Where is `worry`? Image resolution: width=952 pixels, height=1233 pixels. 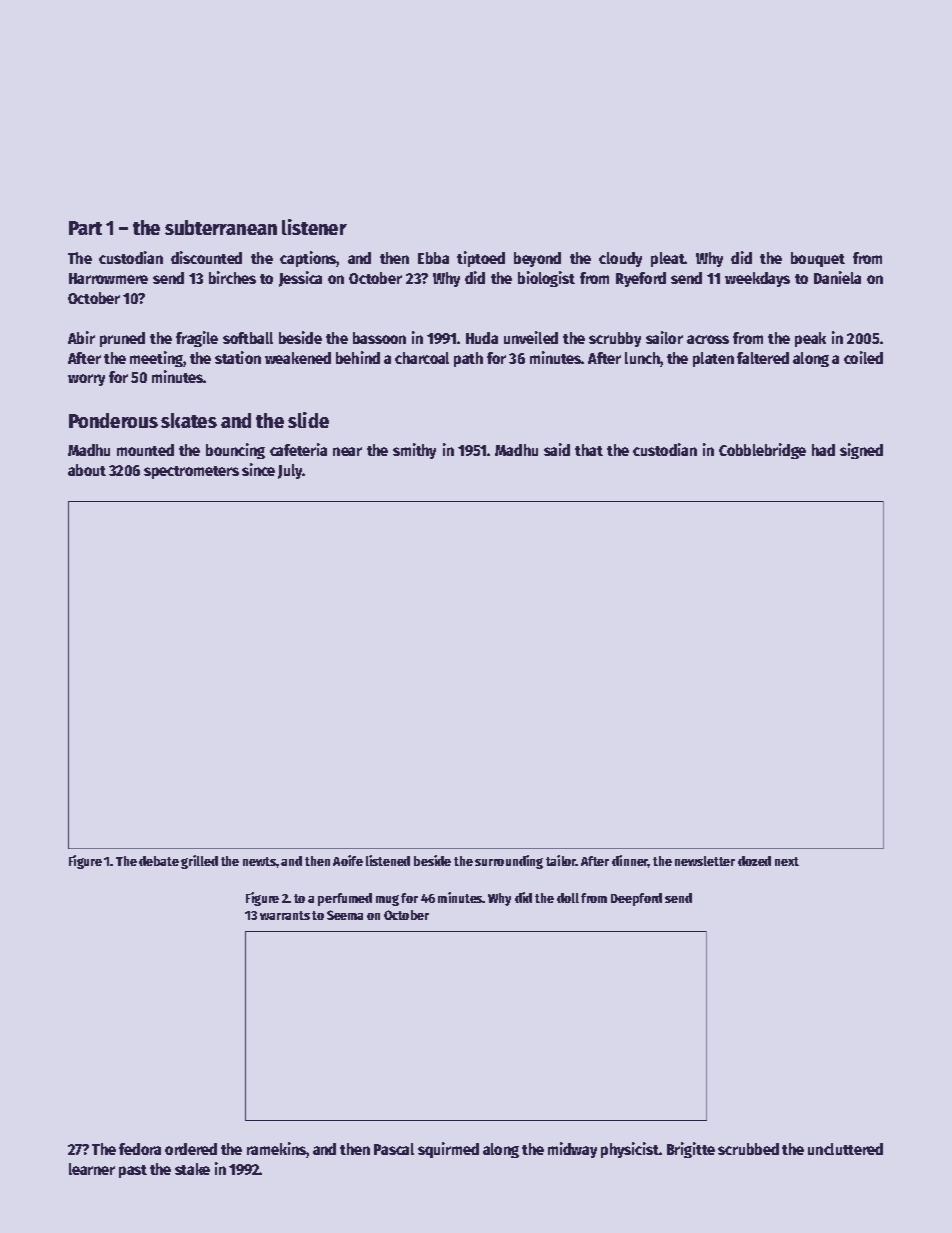 worry is located at coordinates (86, 380).
